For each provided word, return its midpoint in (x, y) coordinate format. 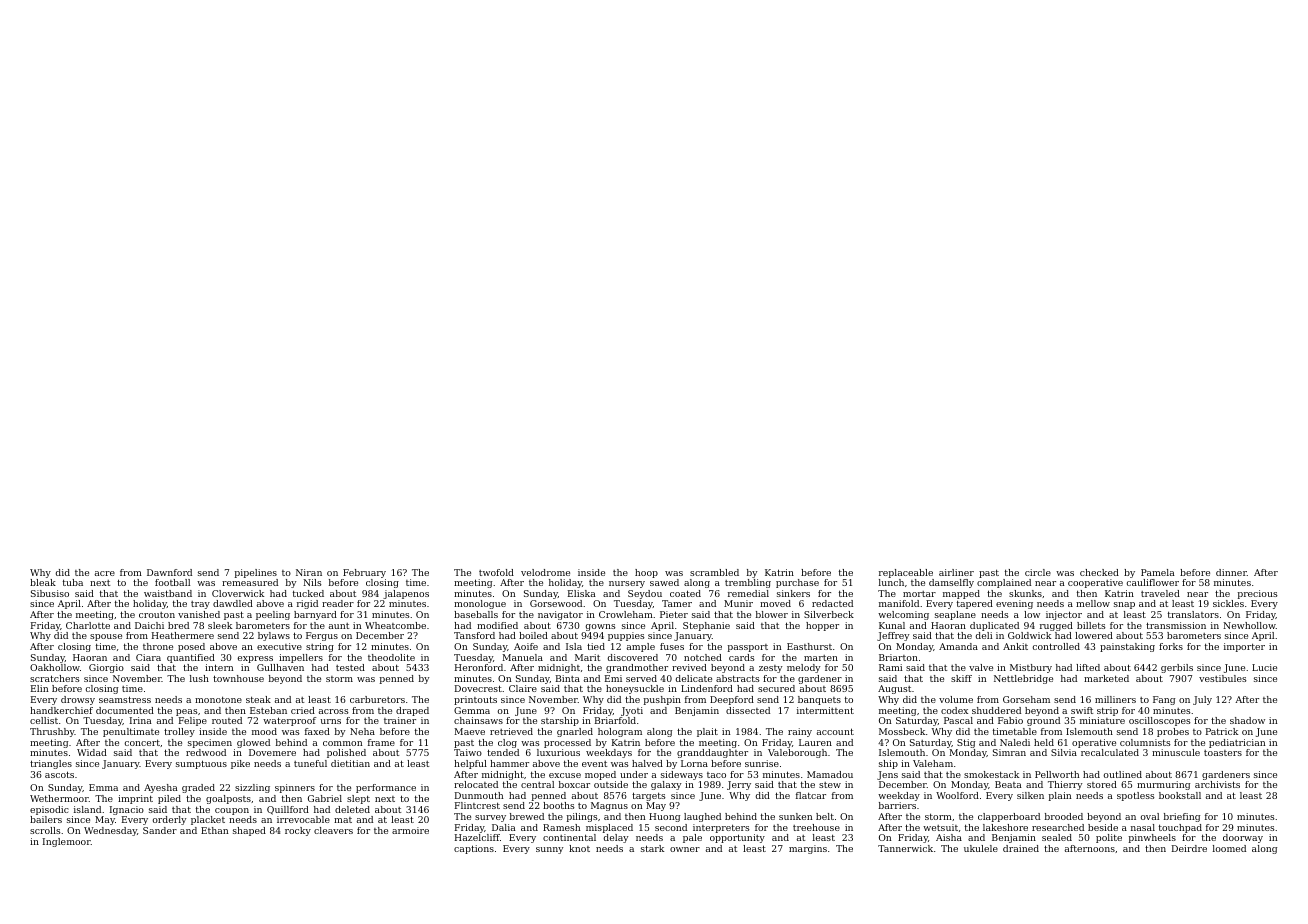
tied (596, 646)
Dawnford (169, 572)
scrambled (714, 572)
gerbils (1177, 668)
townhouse (238, 678)
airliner (956, 572)
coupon (232, 811)
